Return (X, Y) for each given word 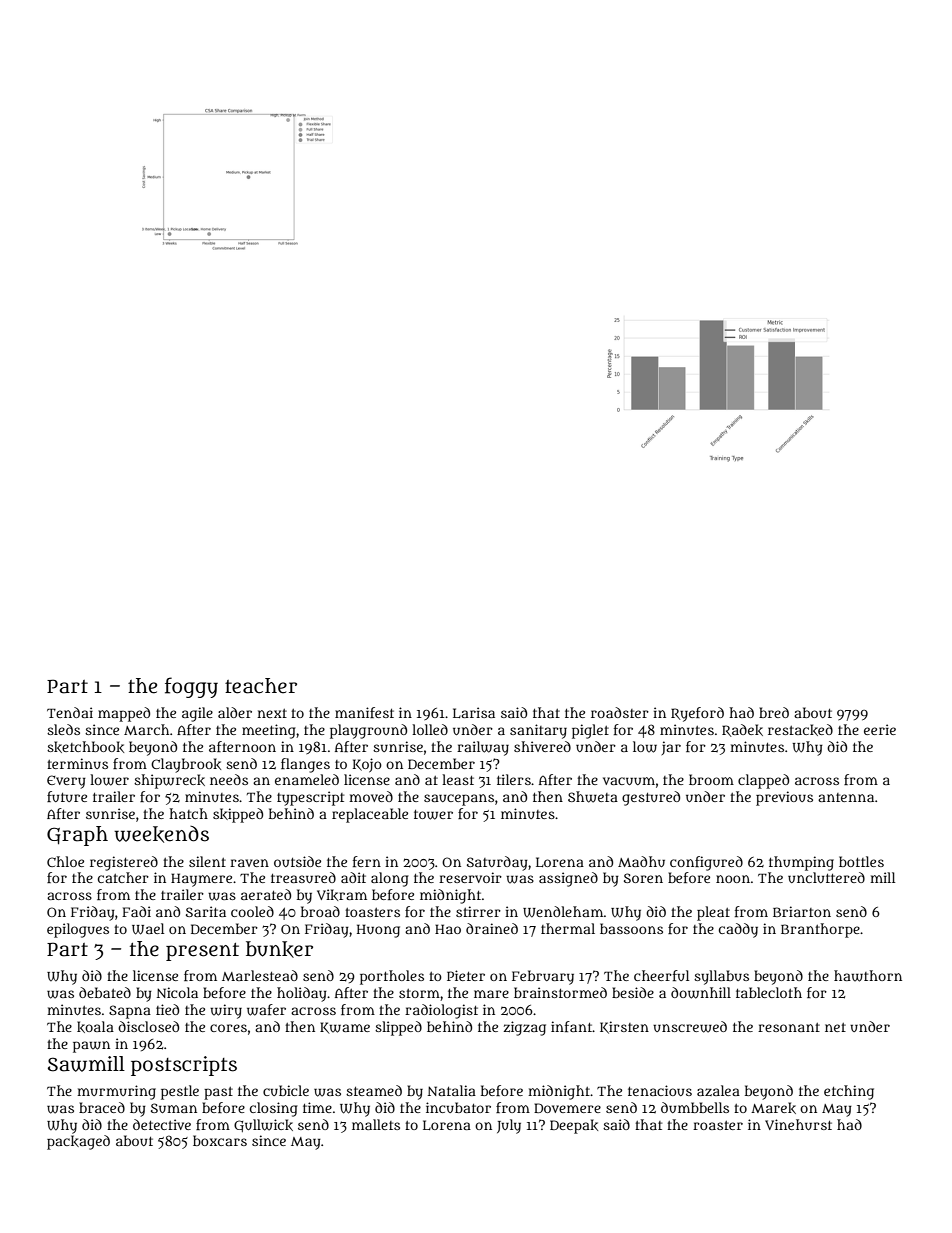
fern (367, 861)
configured (706, 863)
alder (235, 712)
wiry (226, 1011)
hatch (188, 813)
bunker (279, 949)
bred (774, 712)
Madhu (641, 861)
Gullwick (263, 1125)
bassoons (631, 928)
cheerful (661, 975)
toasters (372, 912)
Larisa (474, 712)
